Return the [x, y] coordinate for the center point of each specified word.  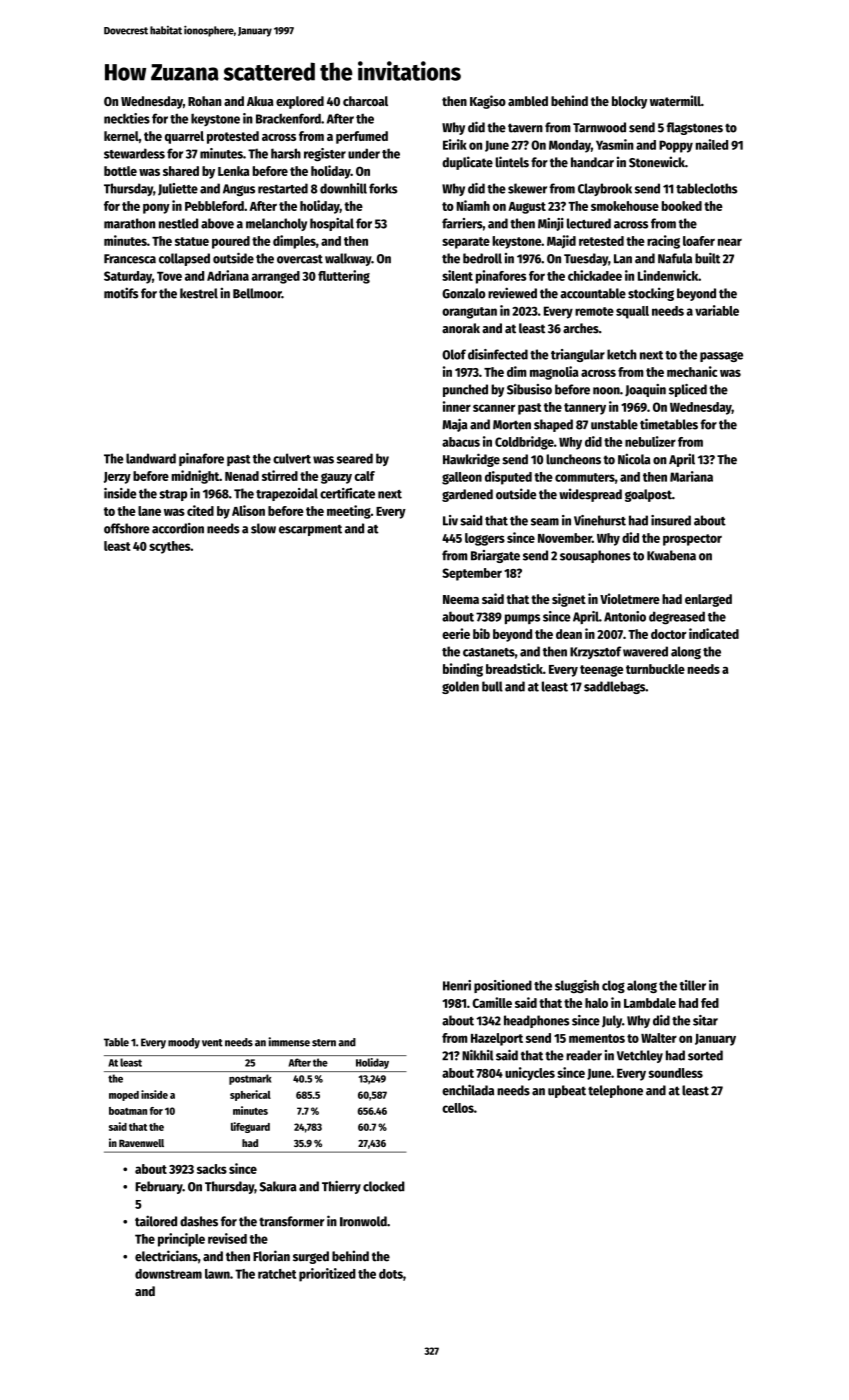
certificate [347, 493]
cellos [458, 1108]
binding [463, 670]
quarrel [184, 137]
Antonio [625, 616]
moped [124, 1096]
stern [324, 1043]
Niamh [473, 205]
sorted [705, 1055]
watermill [675, 100]
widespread [590, 495]
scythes [169, 547]
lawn [217, 1274]
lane [149, 511]
